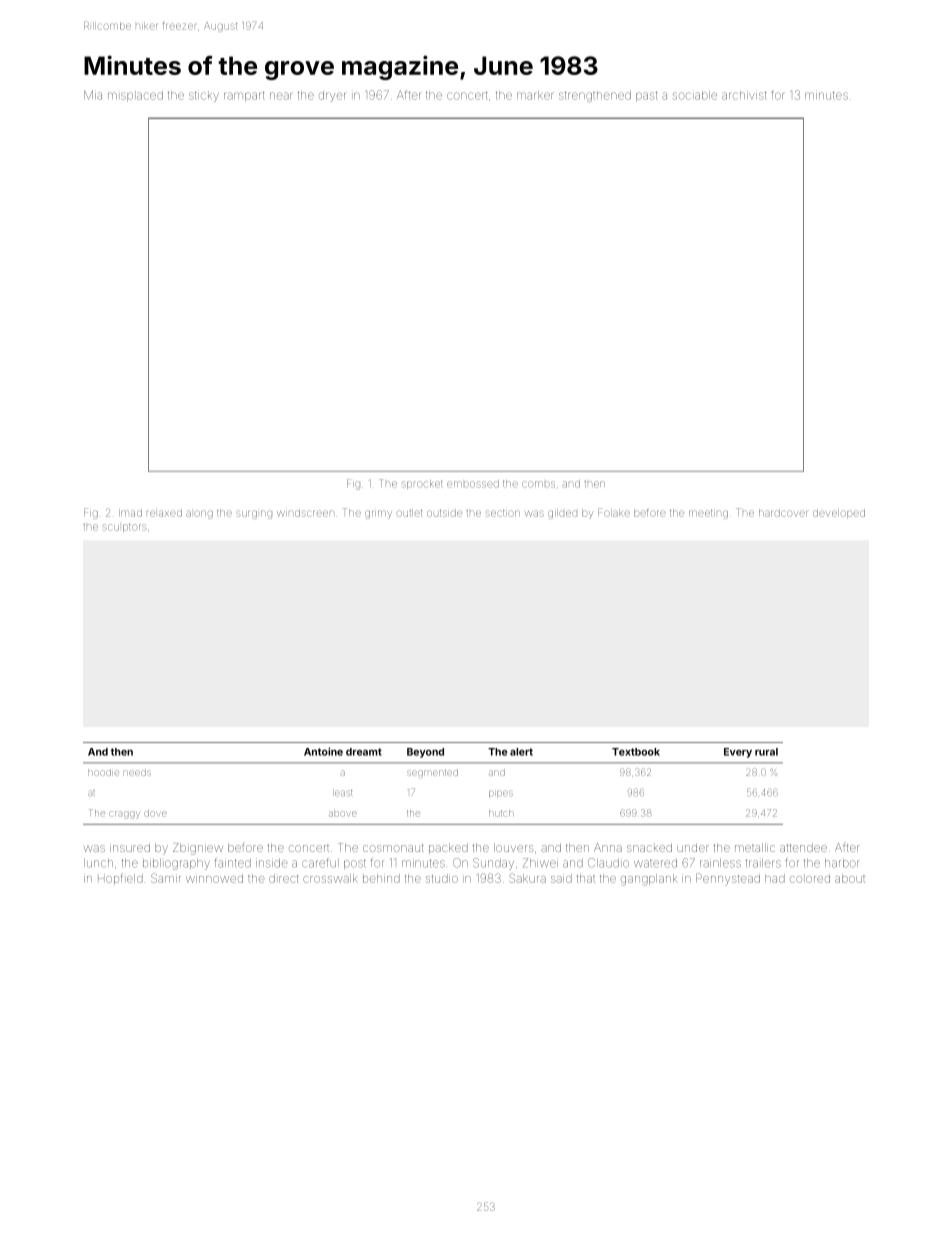  Describe the element at coordinates (649, 880) in the screenshot. I see `gangplank` at that location.
